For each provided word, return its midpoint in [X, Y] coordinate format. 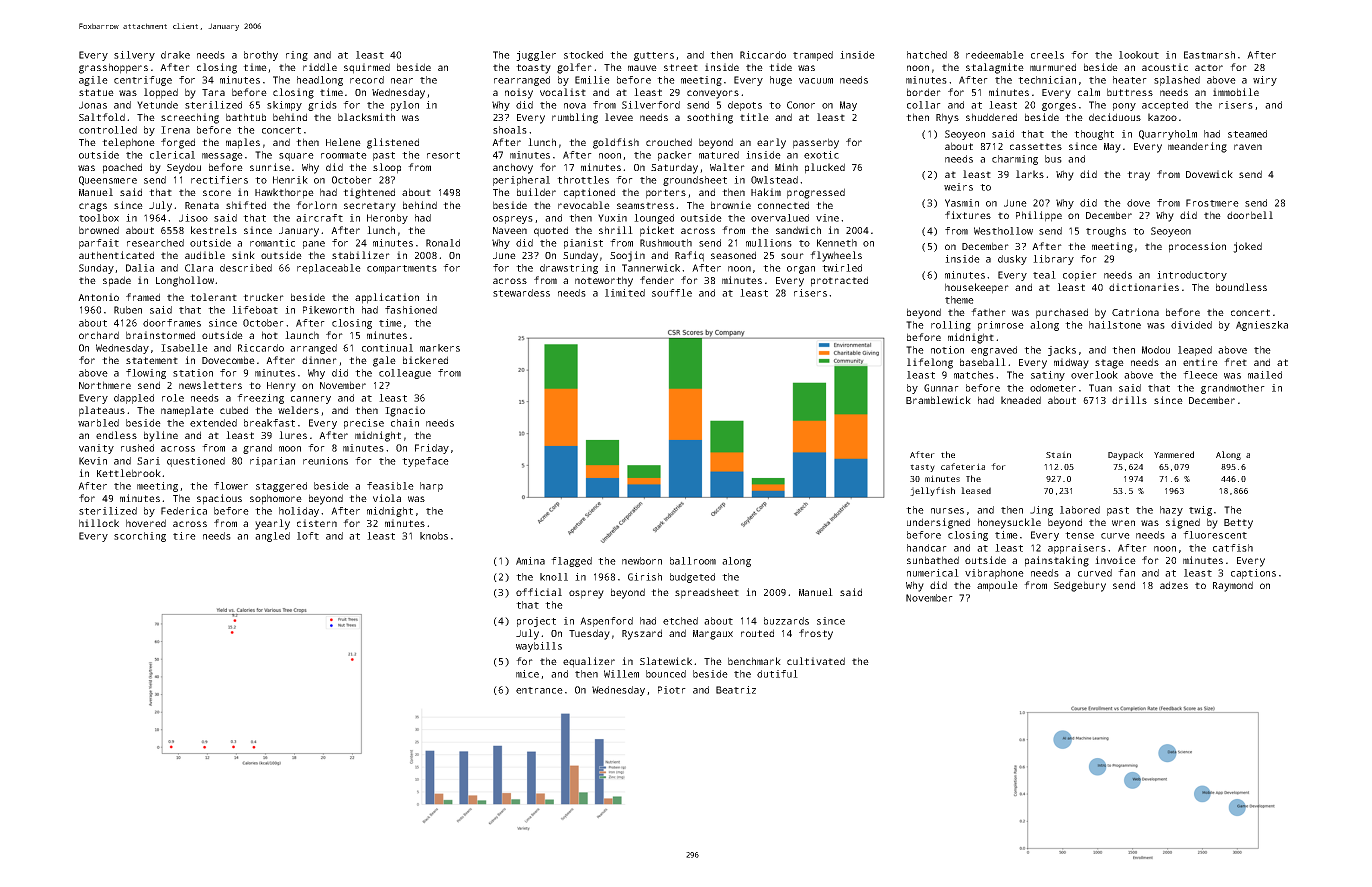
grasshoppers [113, 68]
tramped [813, 56]
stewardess [521, 293]
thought [1094, 135]
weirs [958, 187]
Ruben [128, 310]
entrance [539, 690]
